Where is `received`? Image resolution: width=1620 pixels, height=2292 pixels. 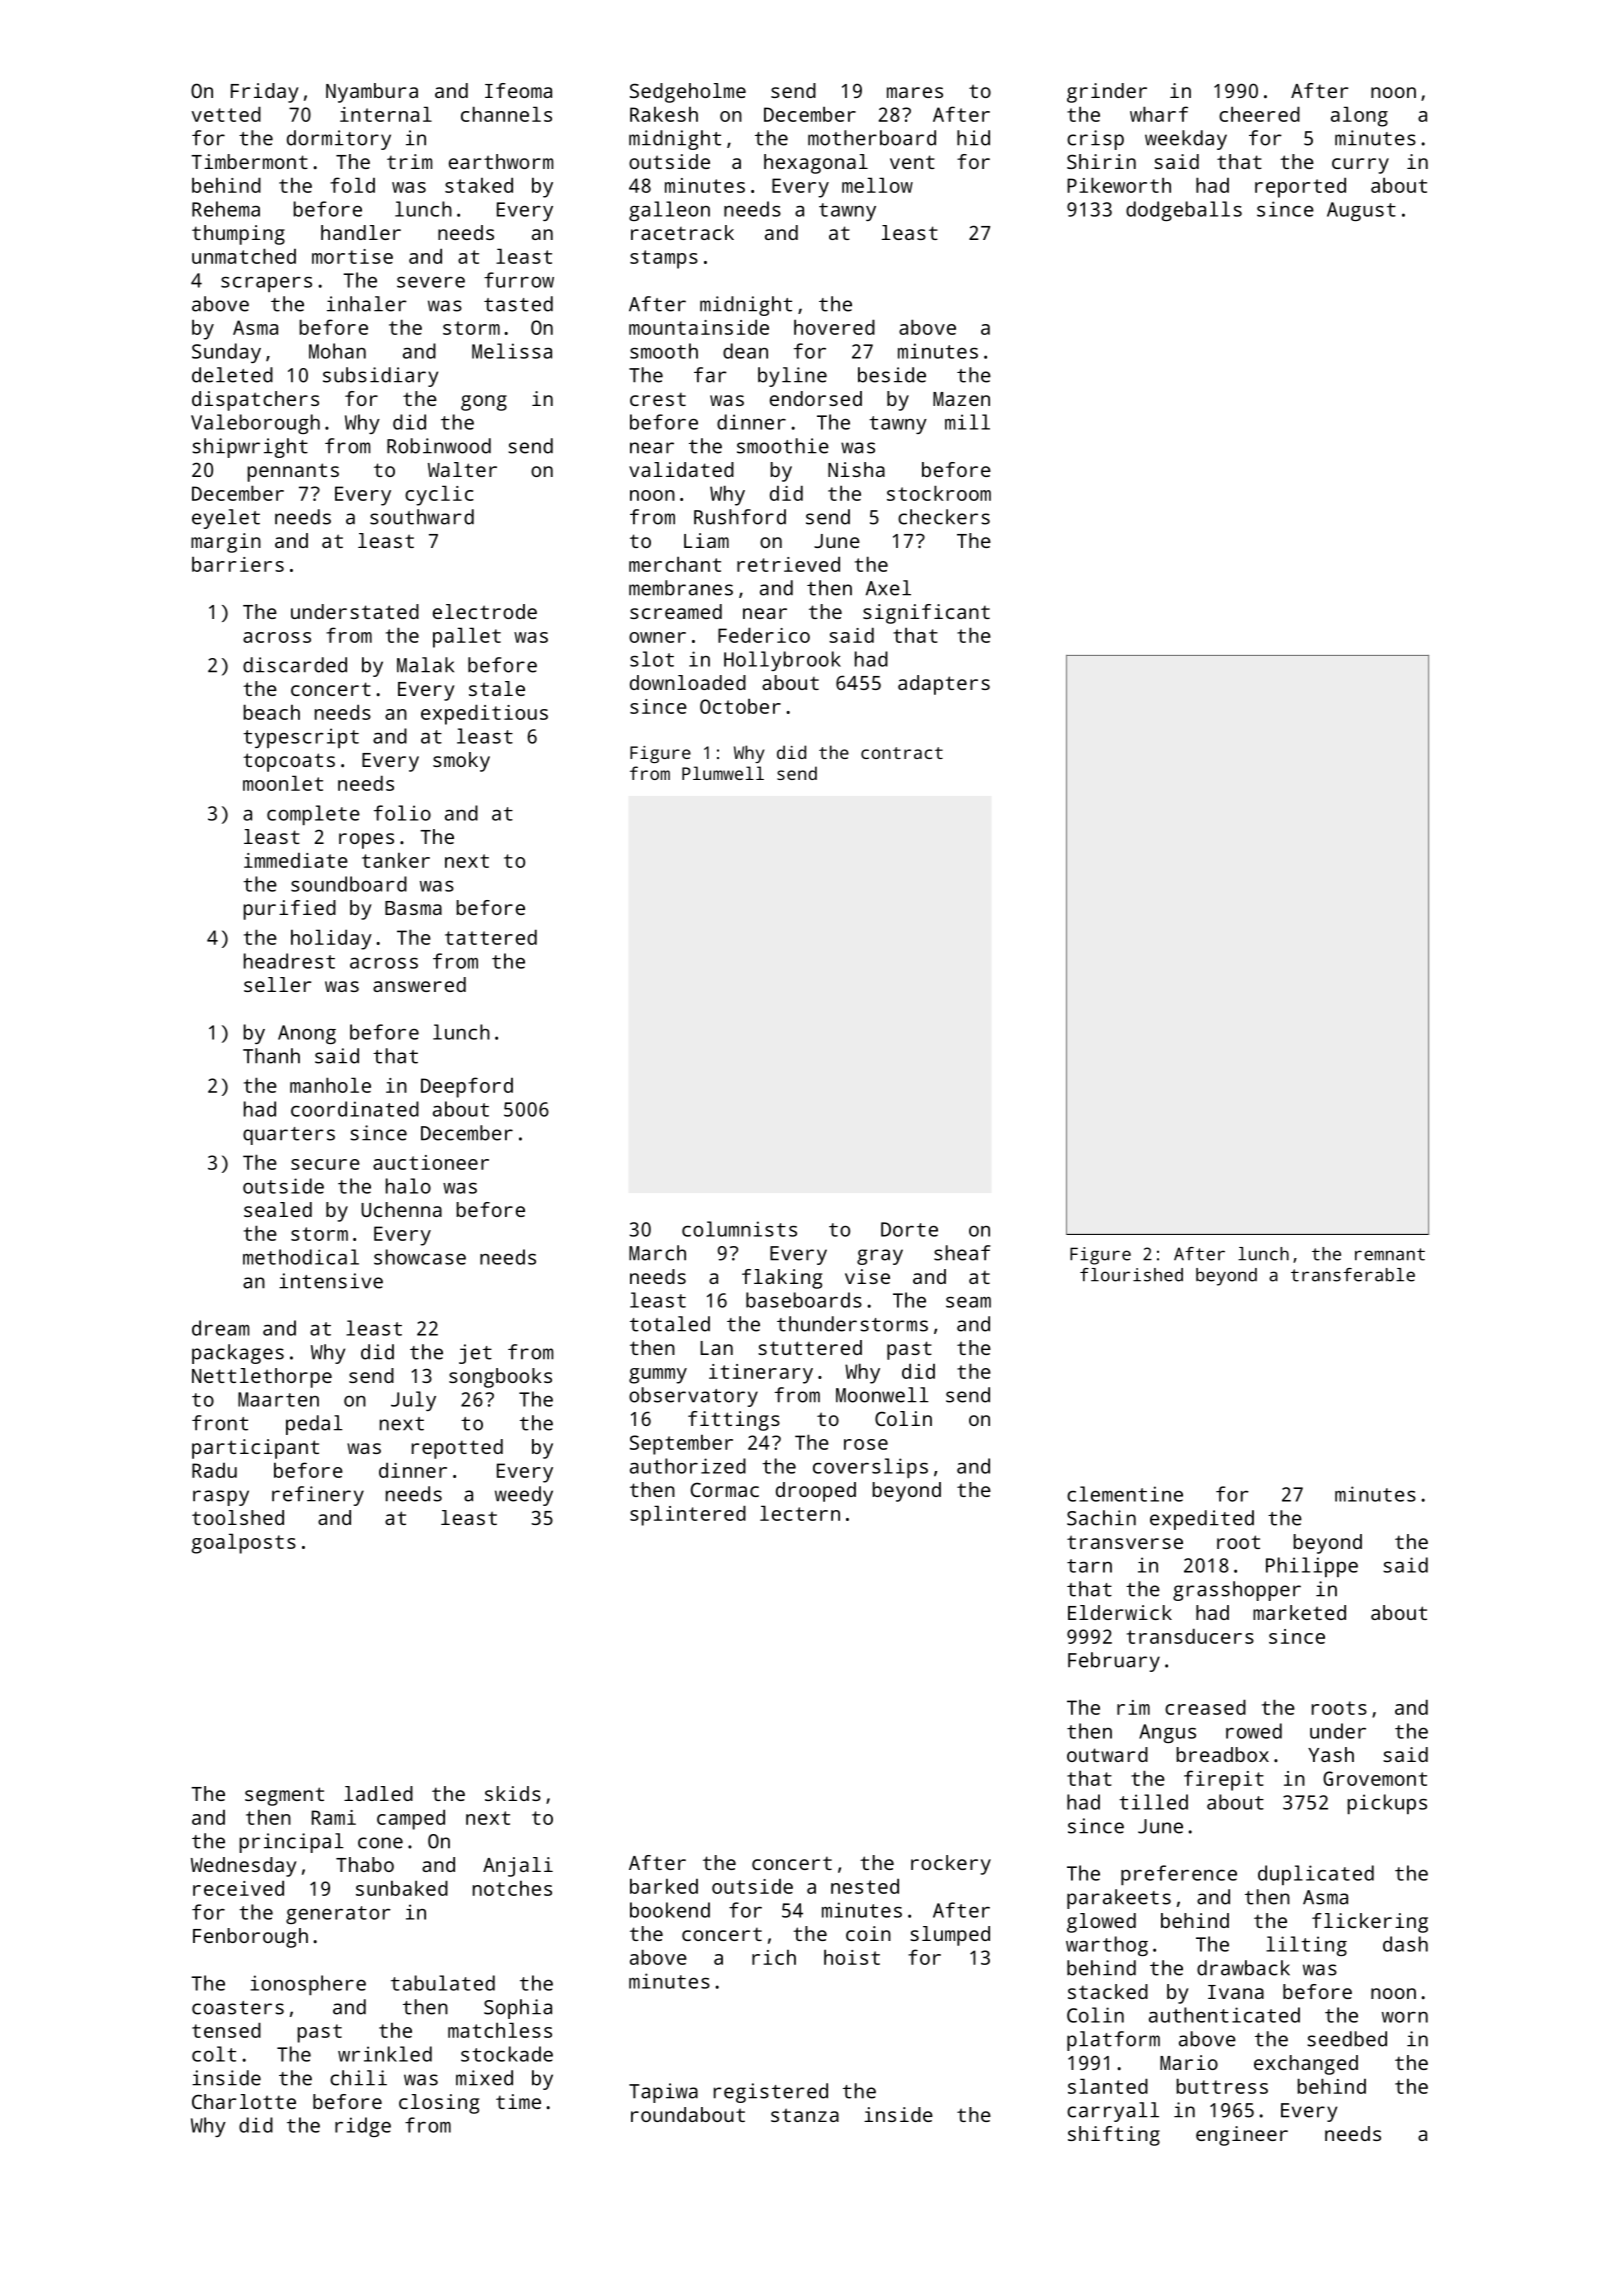 received is located at coordinates (238, 1888).
